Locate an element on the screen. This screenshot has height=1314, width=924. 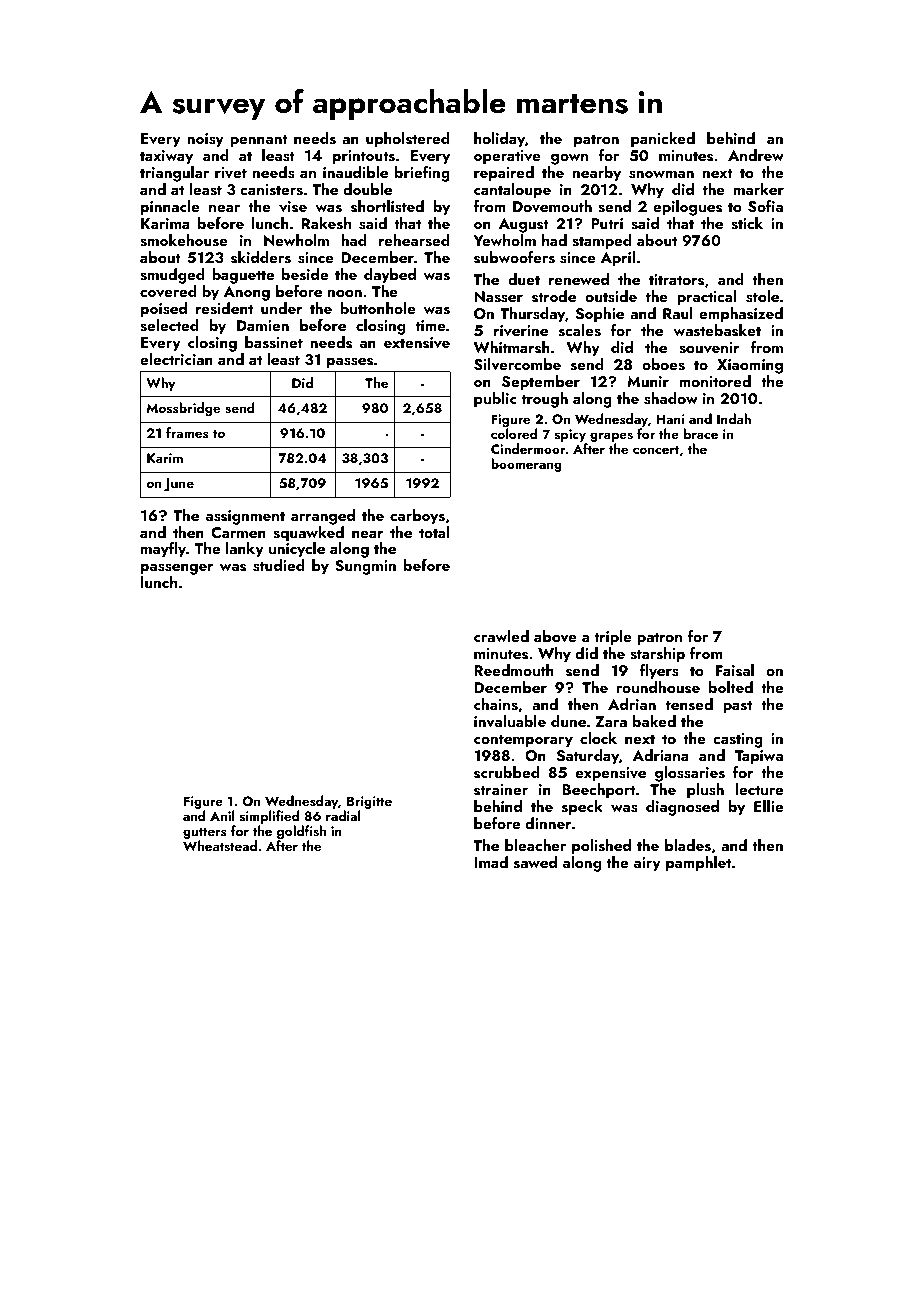
Imad is located at coordinates (491, 862).
